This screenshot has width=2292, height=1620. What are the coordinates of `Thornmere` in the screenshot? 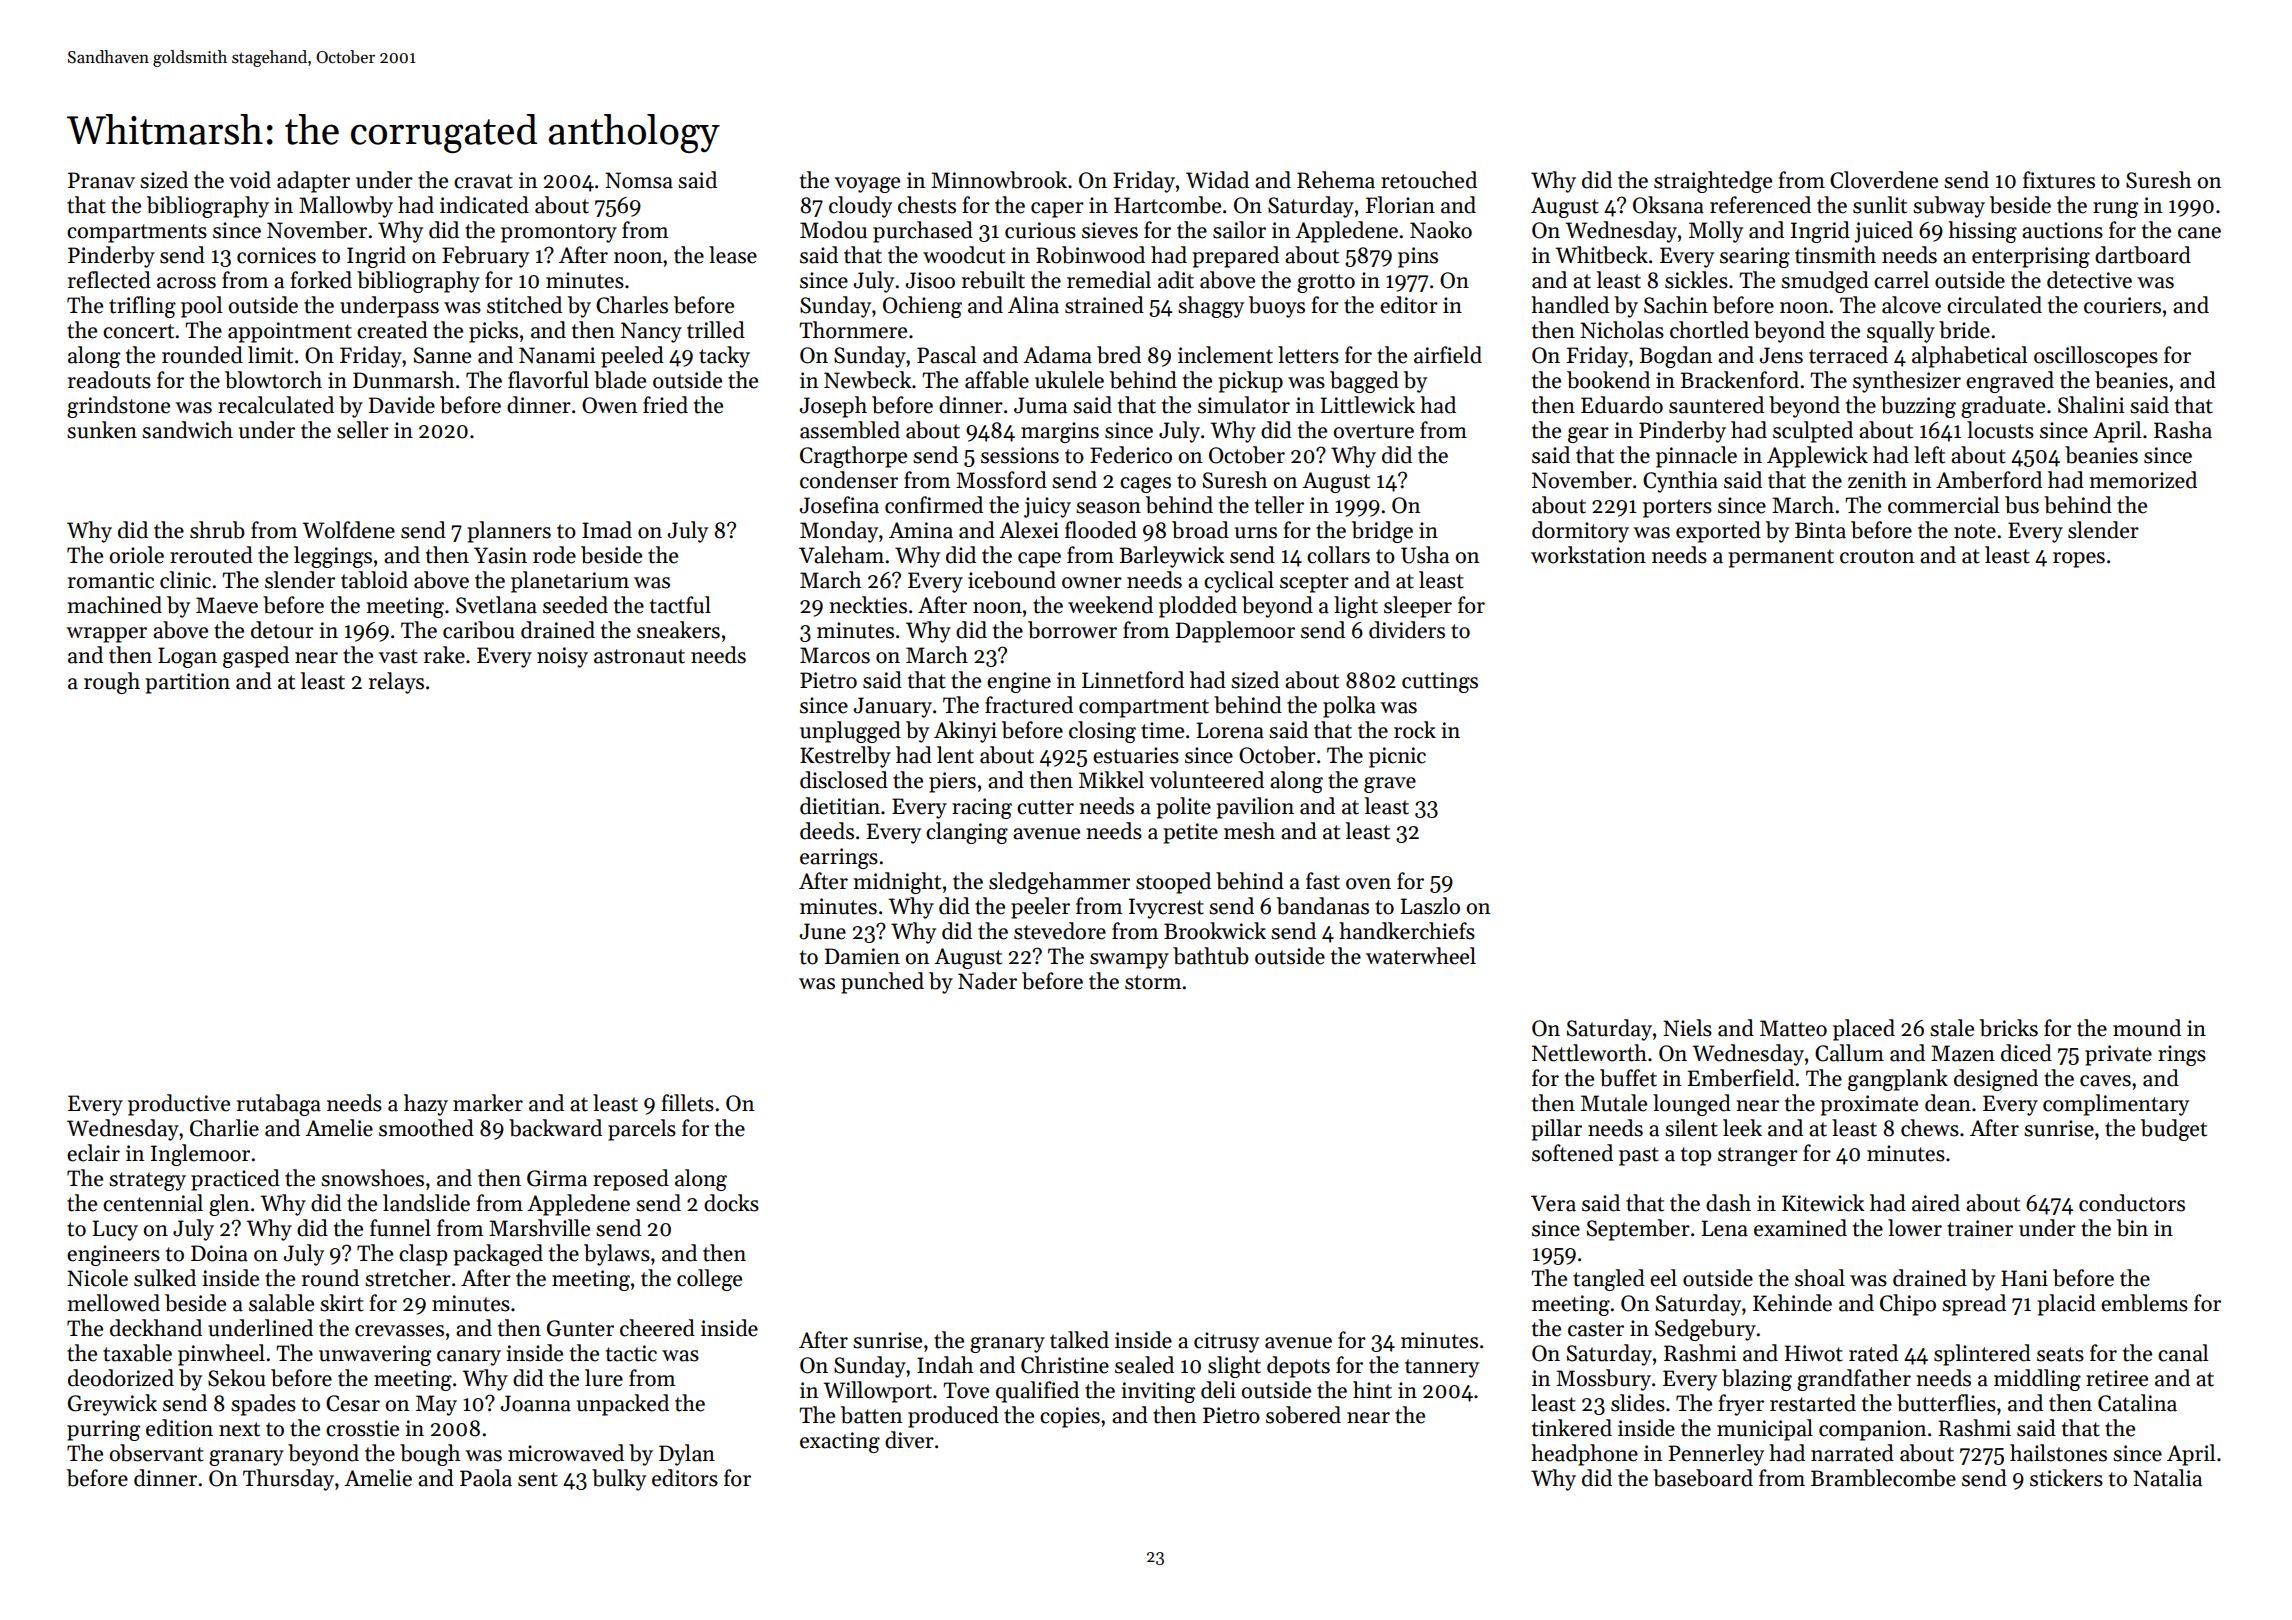 It's located at (853, 330).
